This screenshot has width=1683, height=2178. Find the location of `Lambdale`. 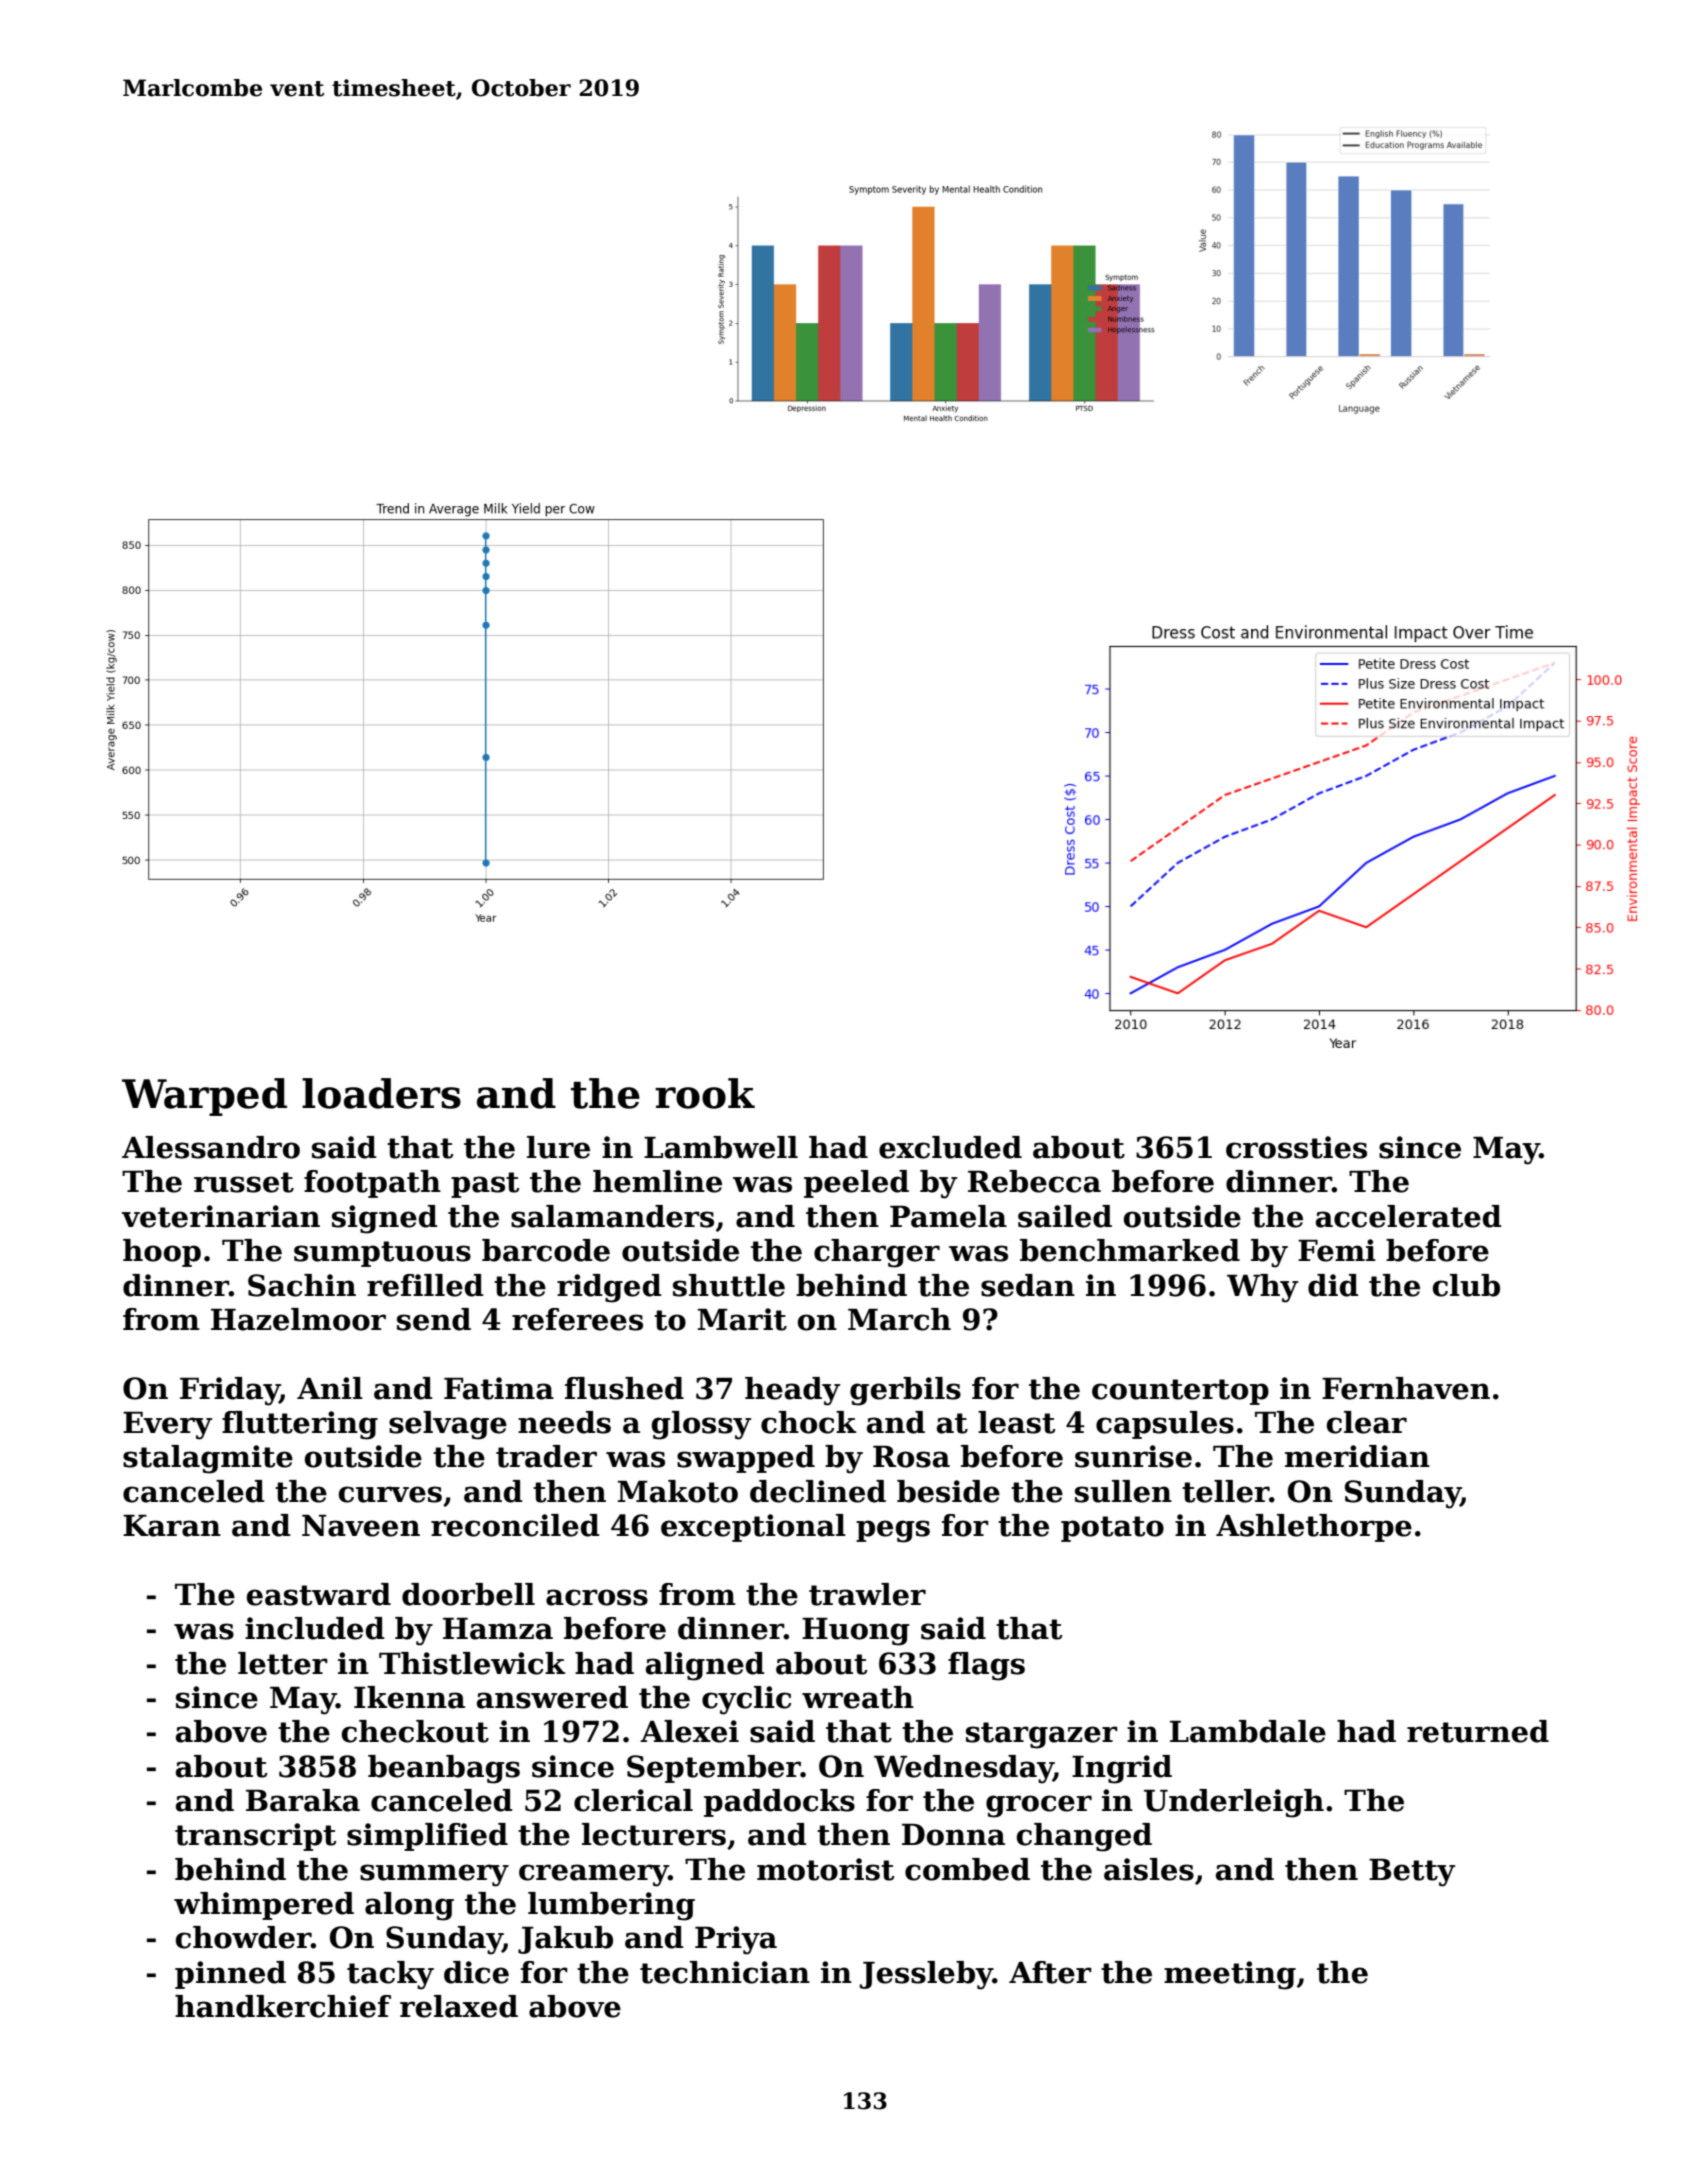

Lambdale is located at coordinates (1248, 1731).
